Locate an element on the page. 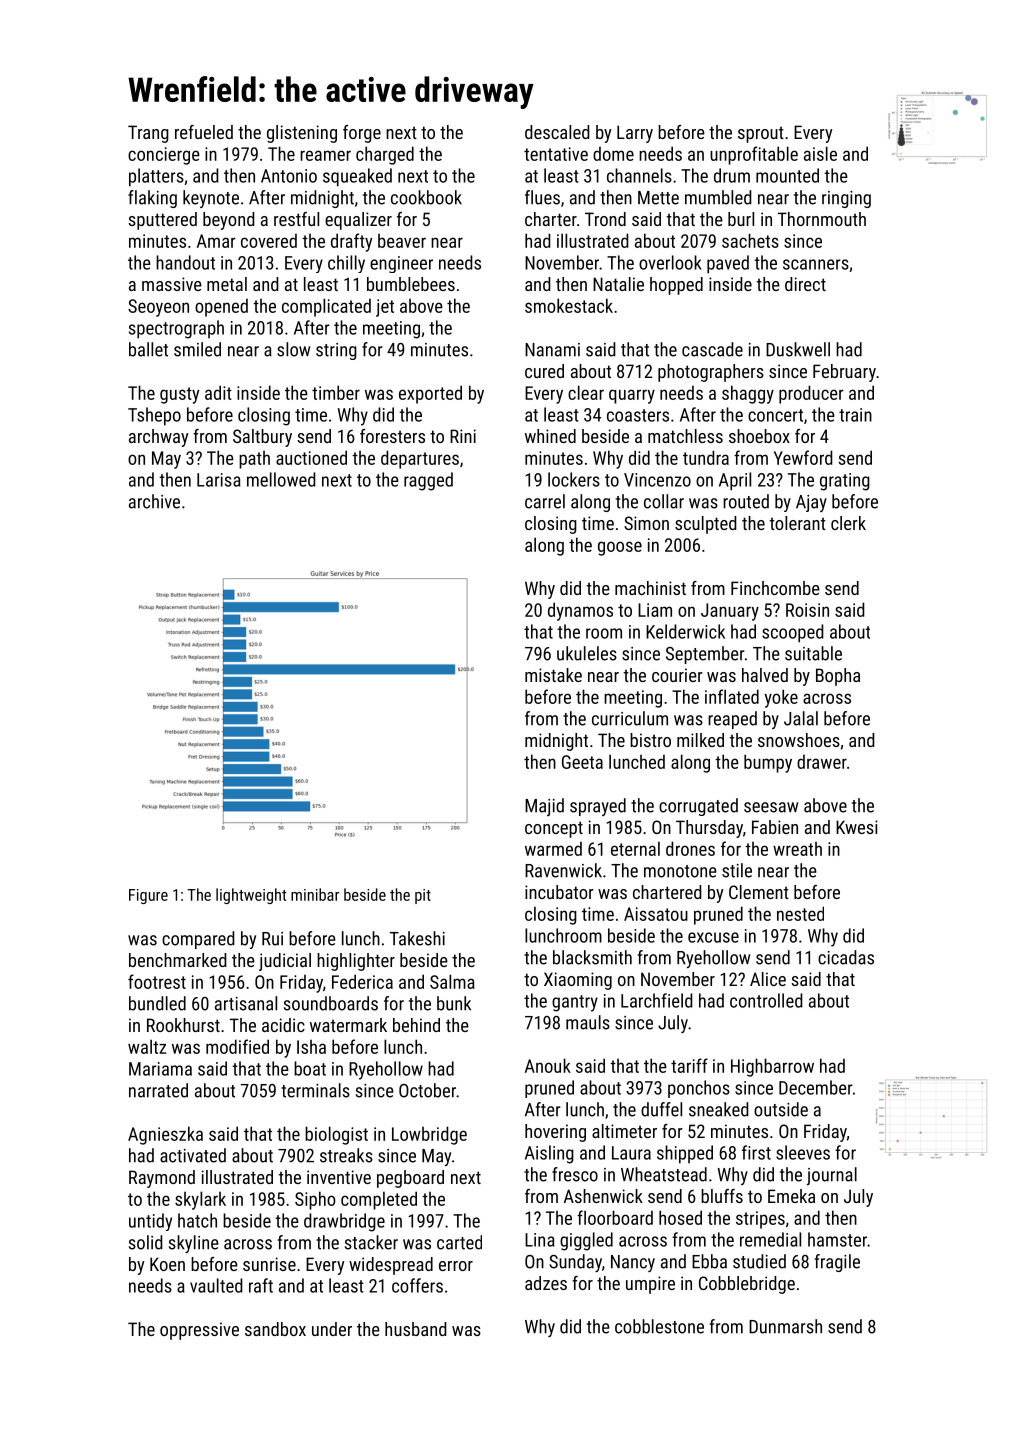 This image has width=1009, height=1434. sprout is located at coordinates (761, 135).
